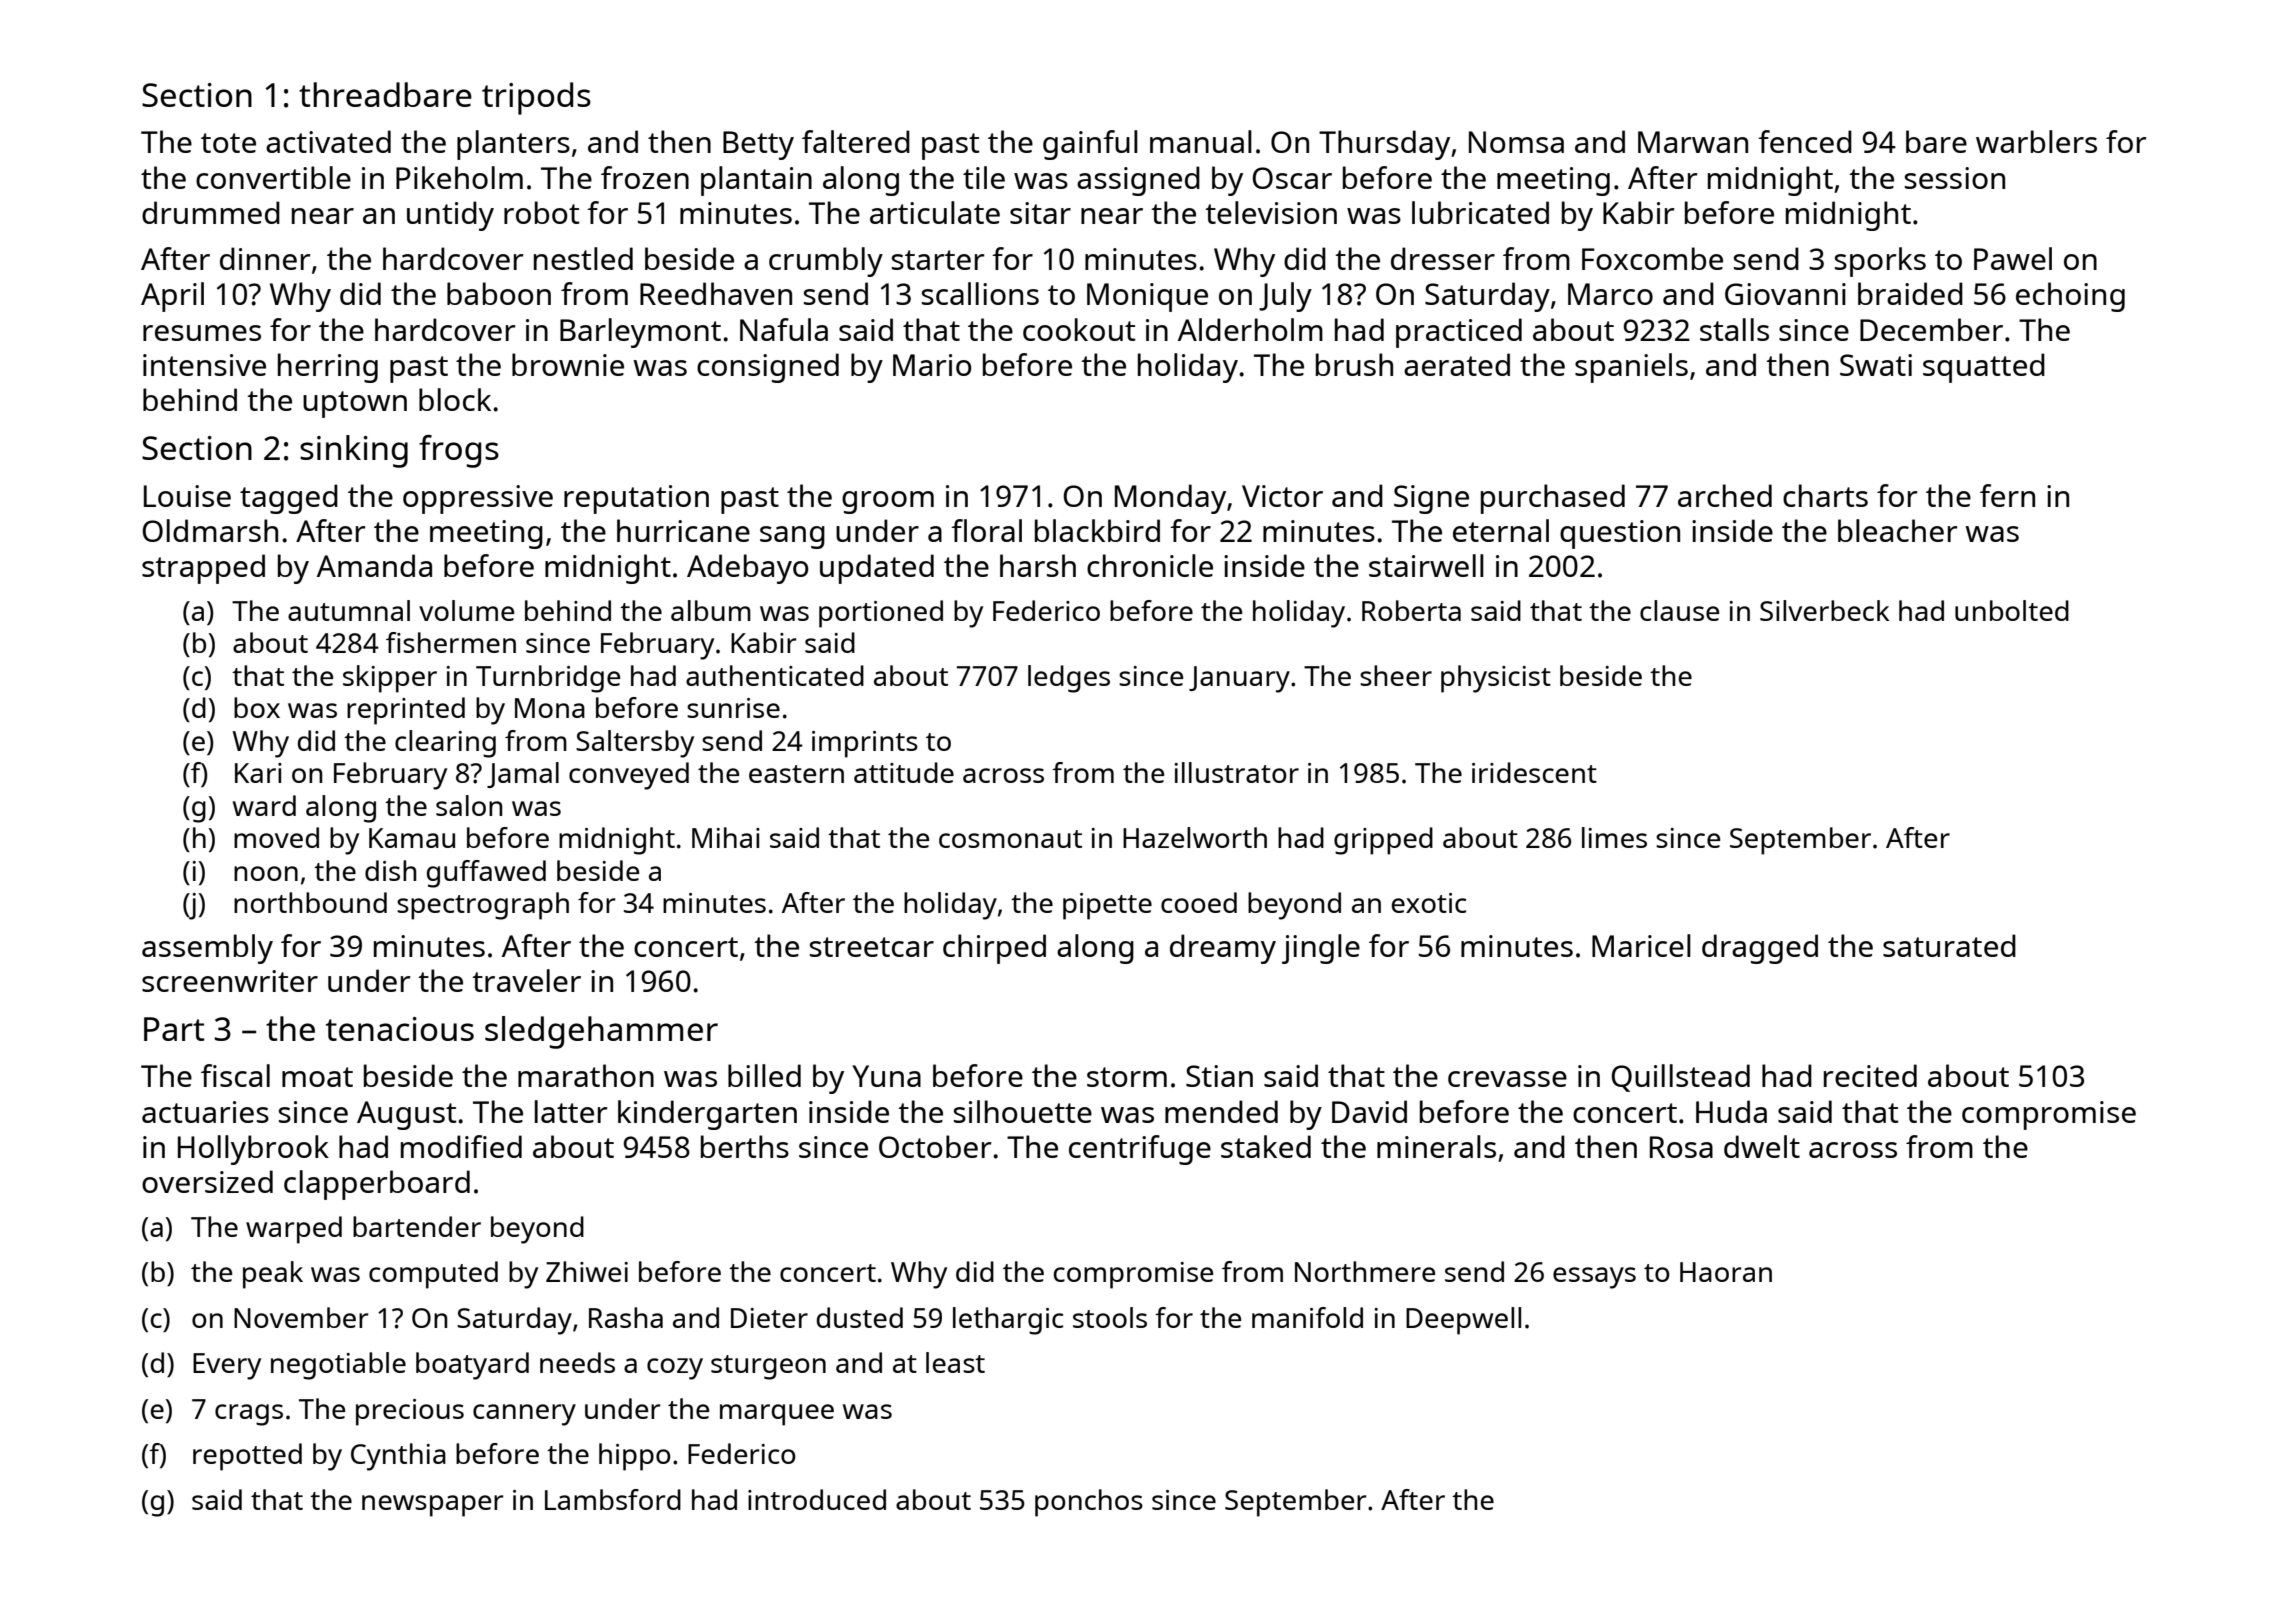  What do you see at coordinates (1089, 1503) in the screenshot?
I see `ponchos` at bounding box center [1089, 1503].
